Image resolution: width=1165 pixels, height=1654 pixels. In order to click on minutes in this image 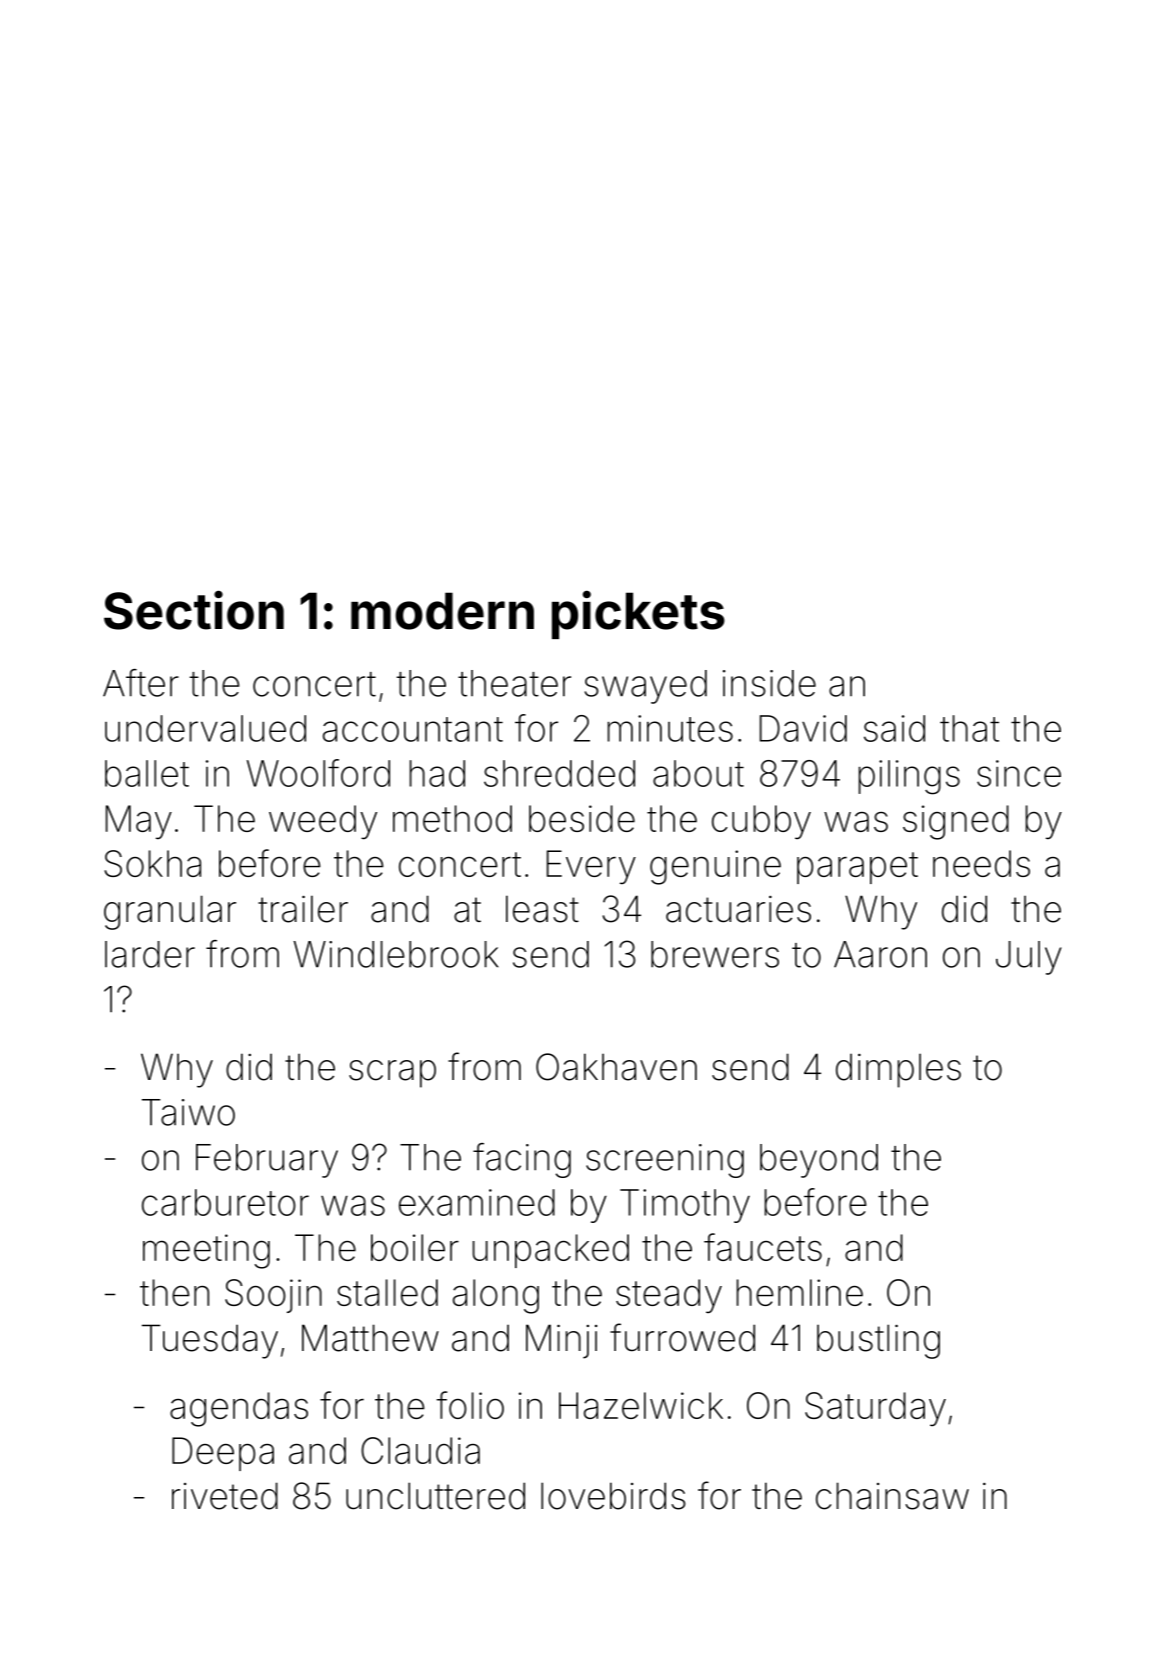, I will do `click(670, 728)`.
